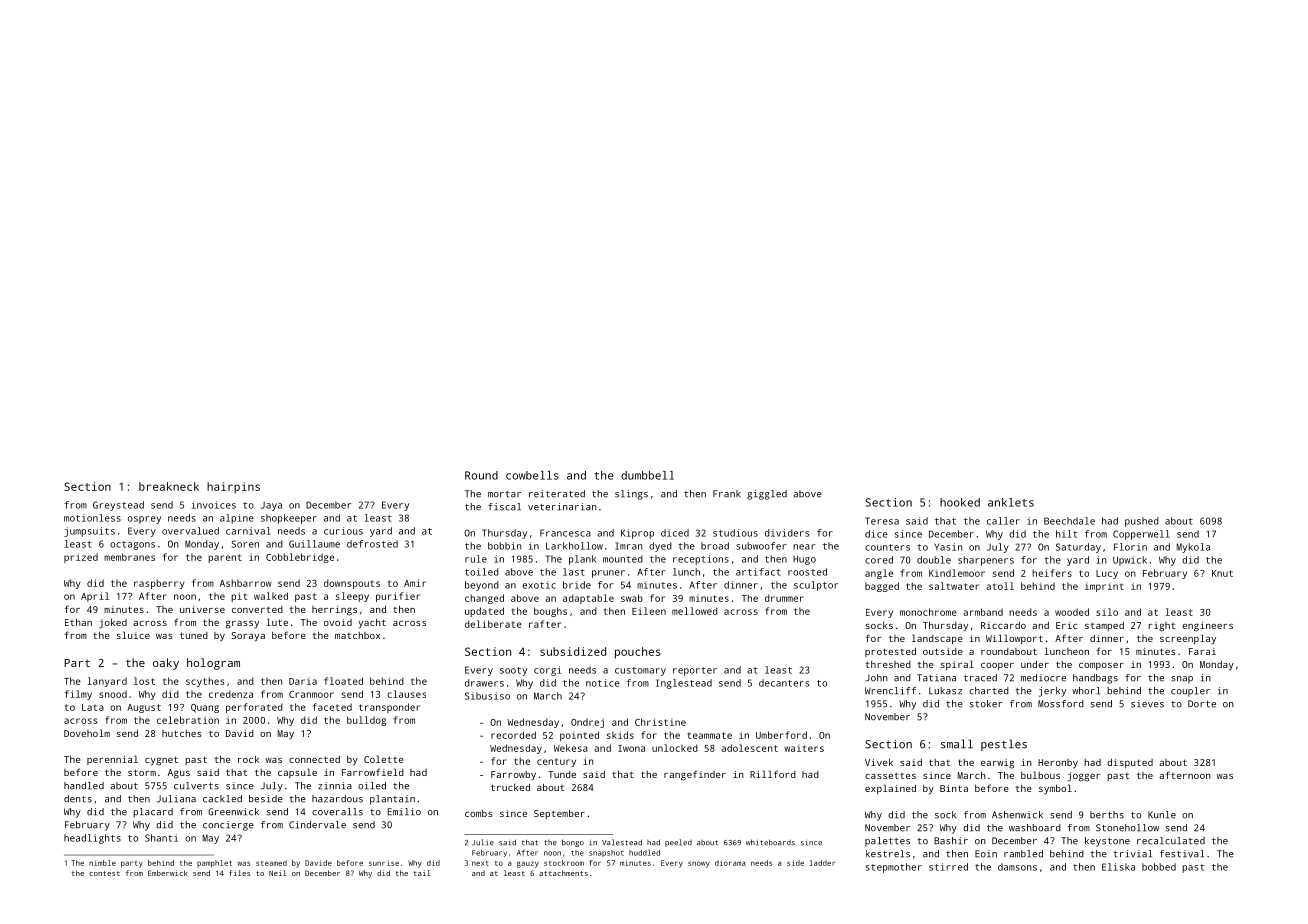  I want to click on Knut, so click(1222, 573).
